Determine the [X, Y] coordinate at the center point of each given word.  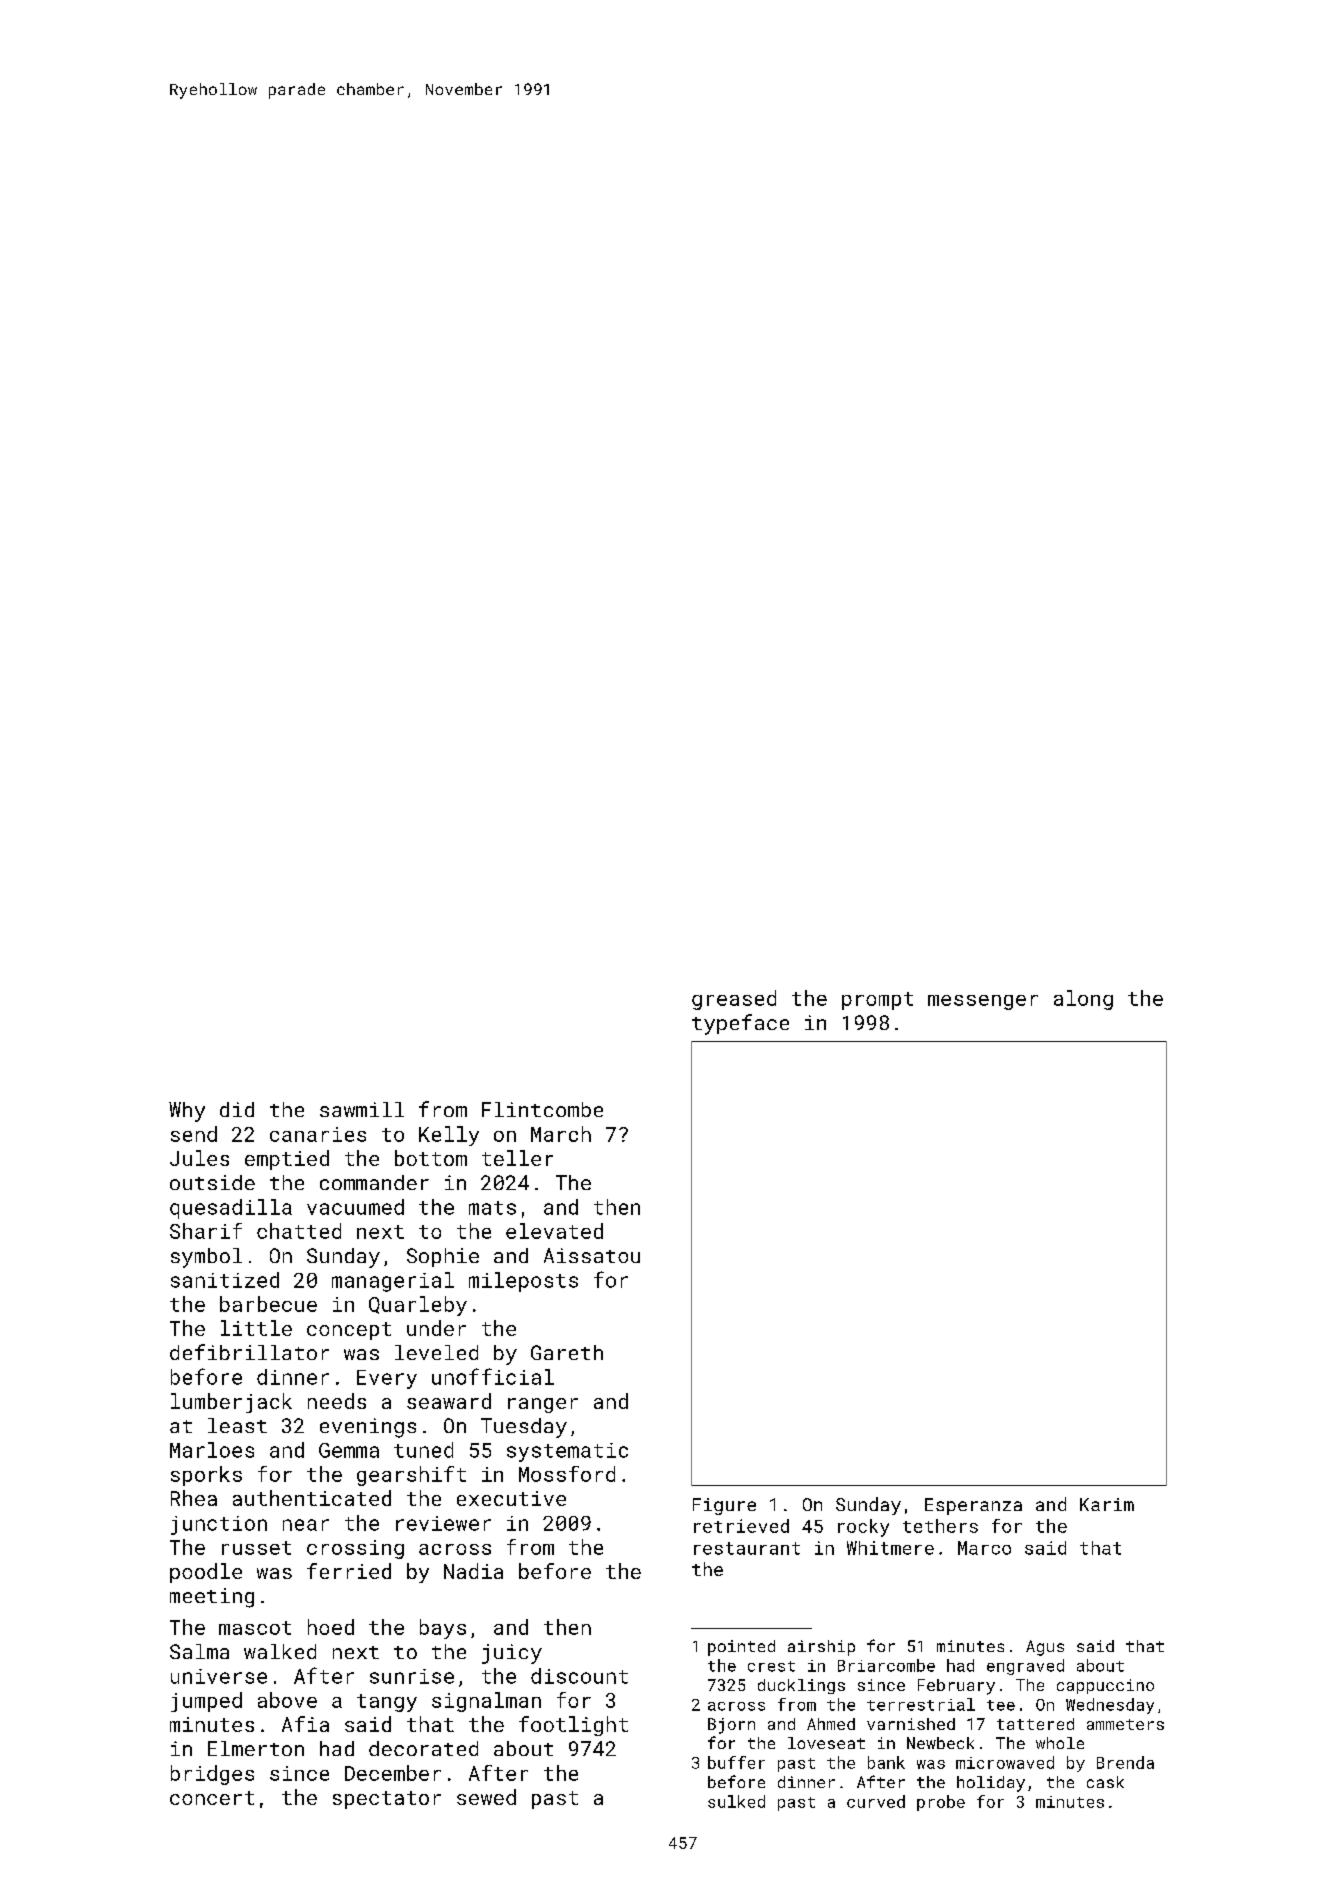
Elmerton [256, 1748]
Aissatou [592, 1255]
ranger [543, 1405]
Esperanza [973, 1506]
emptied [287, 1160]
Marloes [212, 1450]
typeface [740, 1024]
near [306, 1525]
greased [734, 1000]
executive [511, 1498]
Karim [1107, 1504]
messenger [983, 1002]
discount [579, 1676]
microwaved [1005, 1762]
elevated [554, 1231]
